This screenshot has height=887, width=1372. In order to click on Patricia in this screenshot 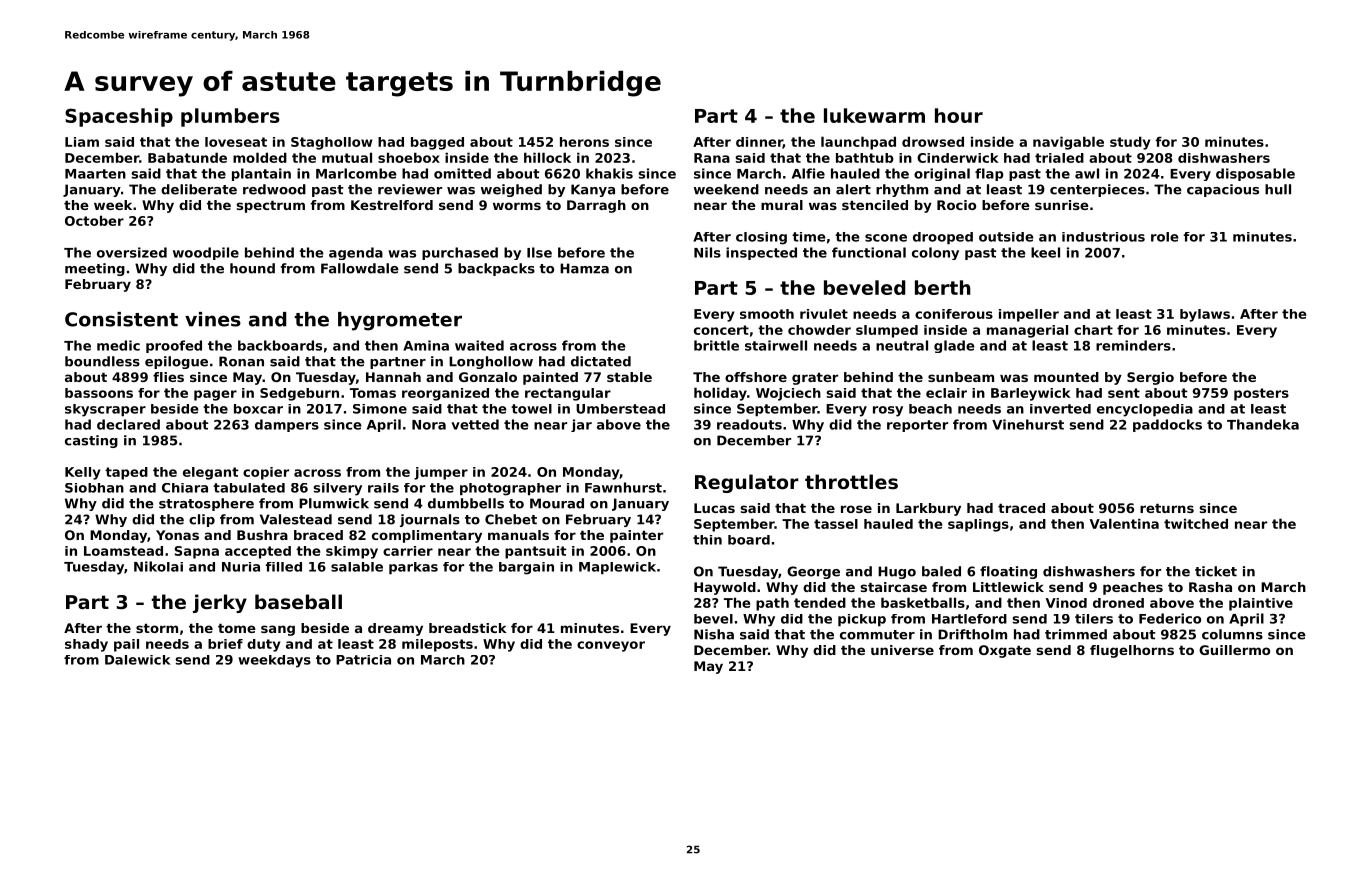, I will do `click(363, 660)`.
